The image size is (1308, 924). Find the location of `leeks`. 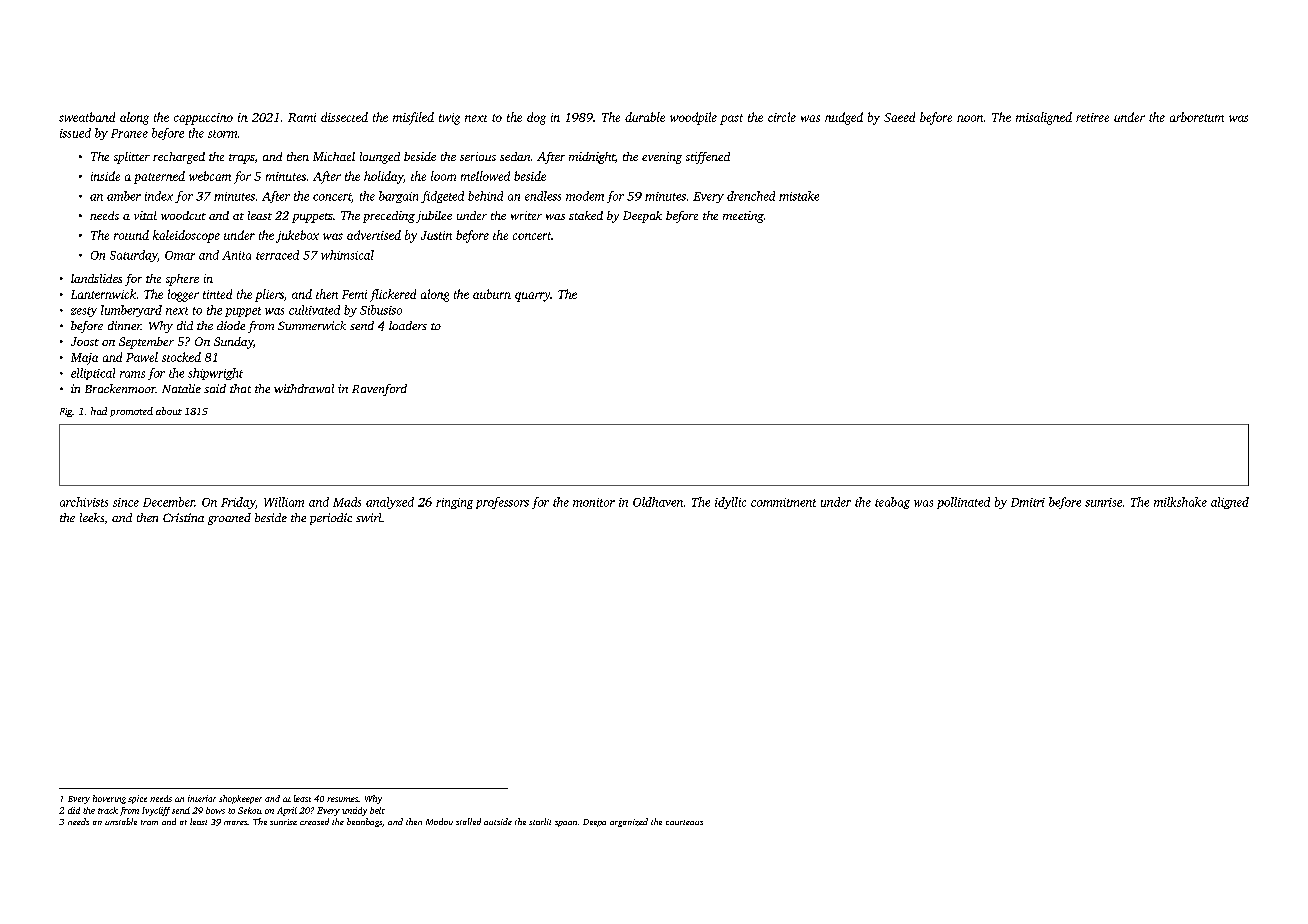

leeks is located at coordinates (92, 517).
